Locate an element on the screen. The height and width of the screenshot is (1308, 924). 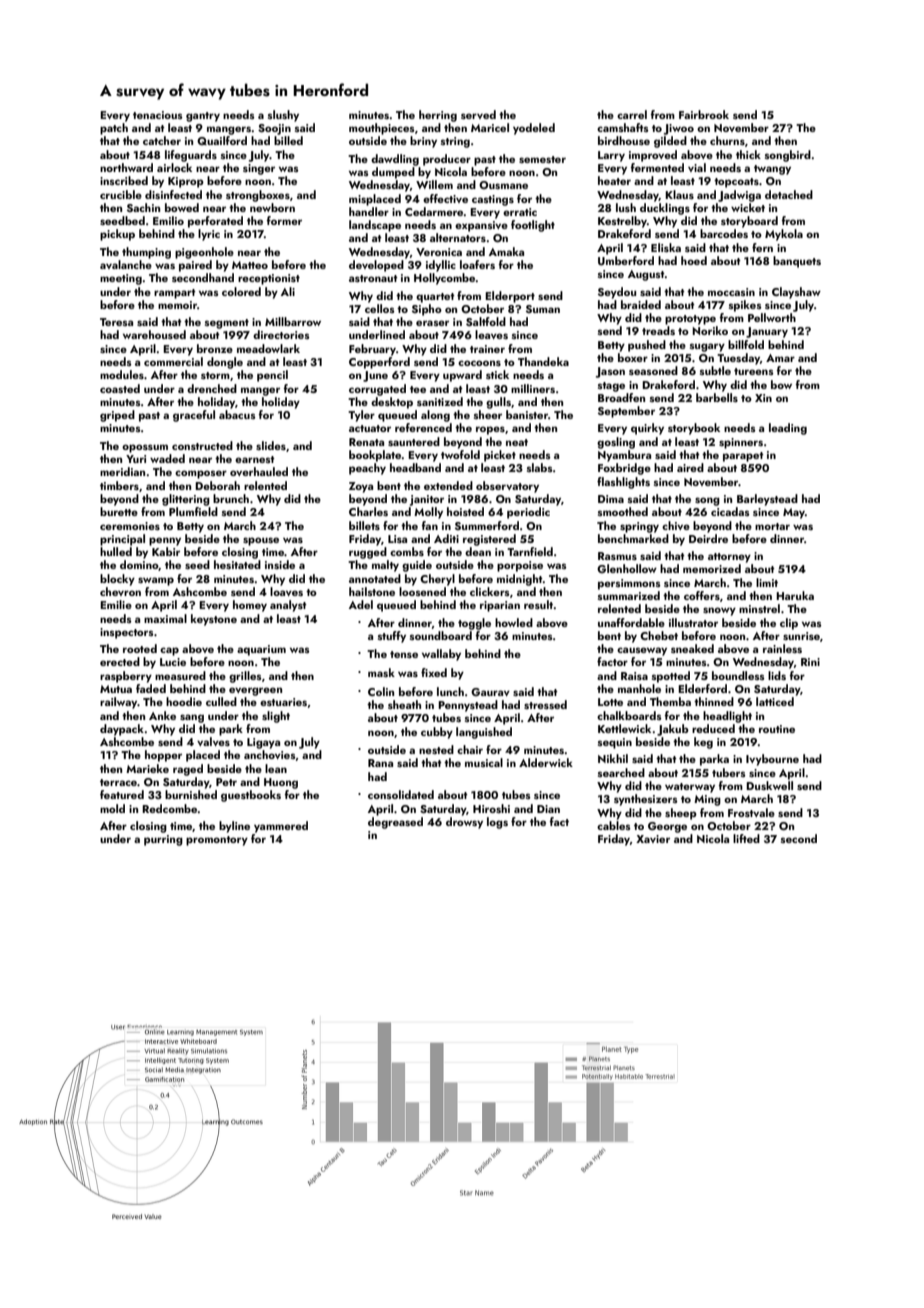
seasoned is located at coordinates (653, 370).
